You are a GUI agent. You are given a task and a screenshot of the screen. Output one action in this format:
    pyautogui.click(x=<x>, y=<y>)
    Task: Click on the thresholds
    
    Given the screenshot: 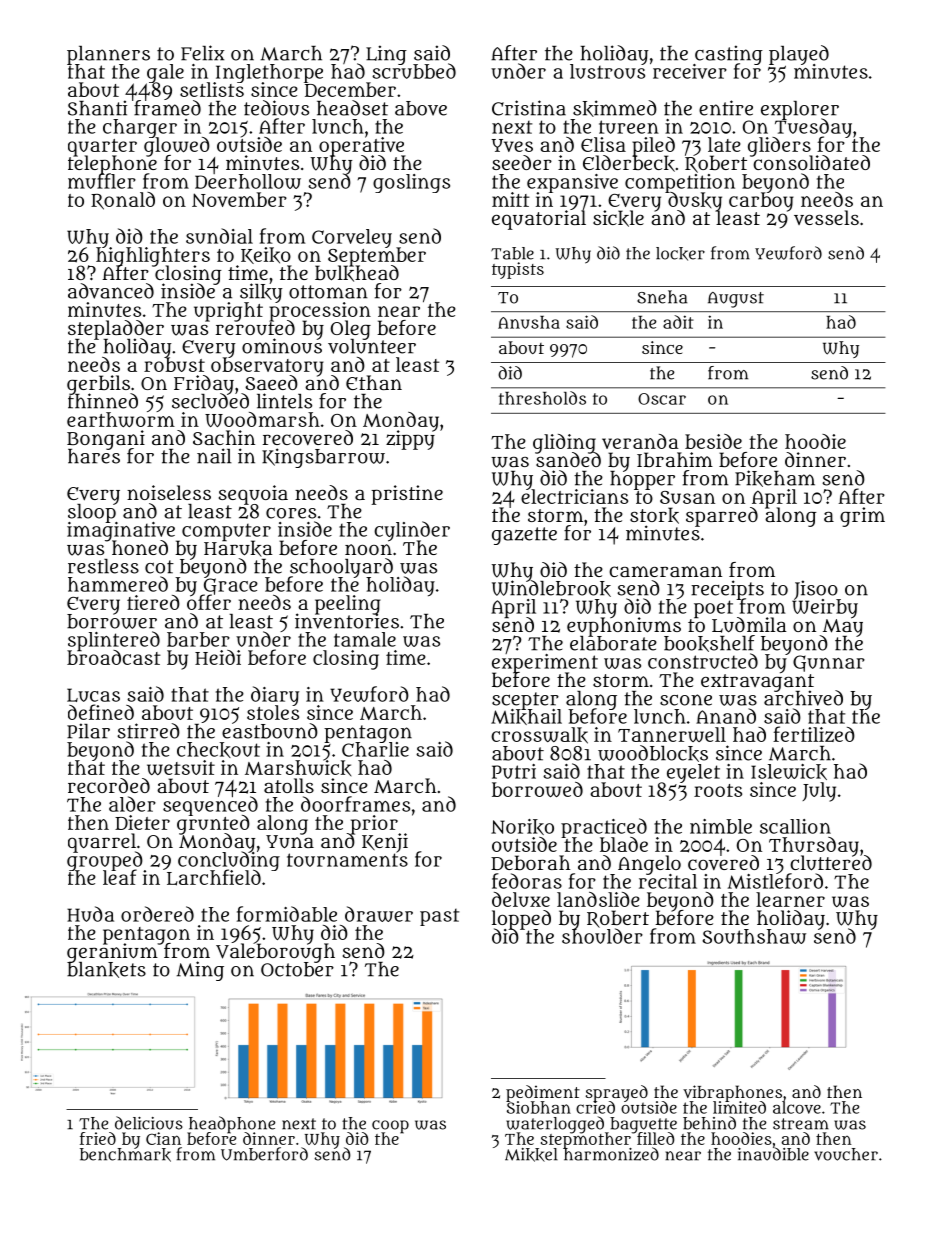 What is the action you would take?
    pyautogui.click(x=542, y=398)
